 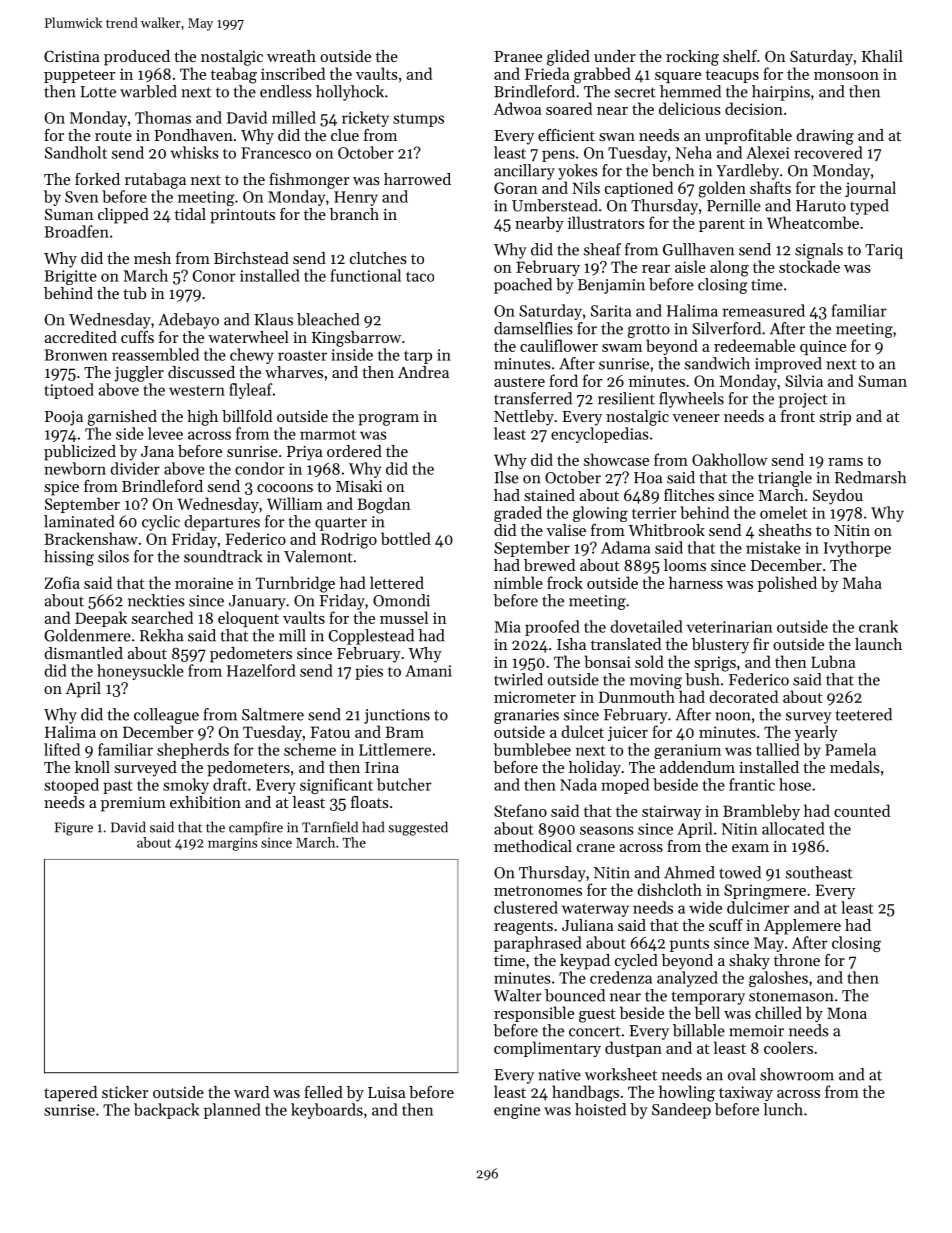 What do you see at coordinates (692, 58) in the screenshot?
I see `rocking` at bounding box center [692, 58].
